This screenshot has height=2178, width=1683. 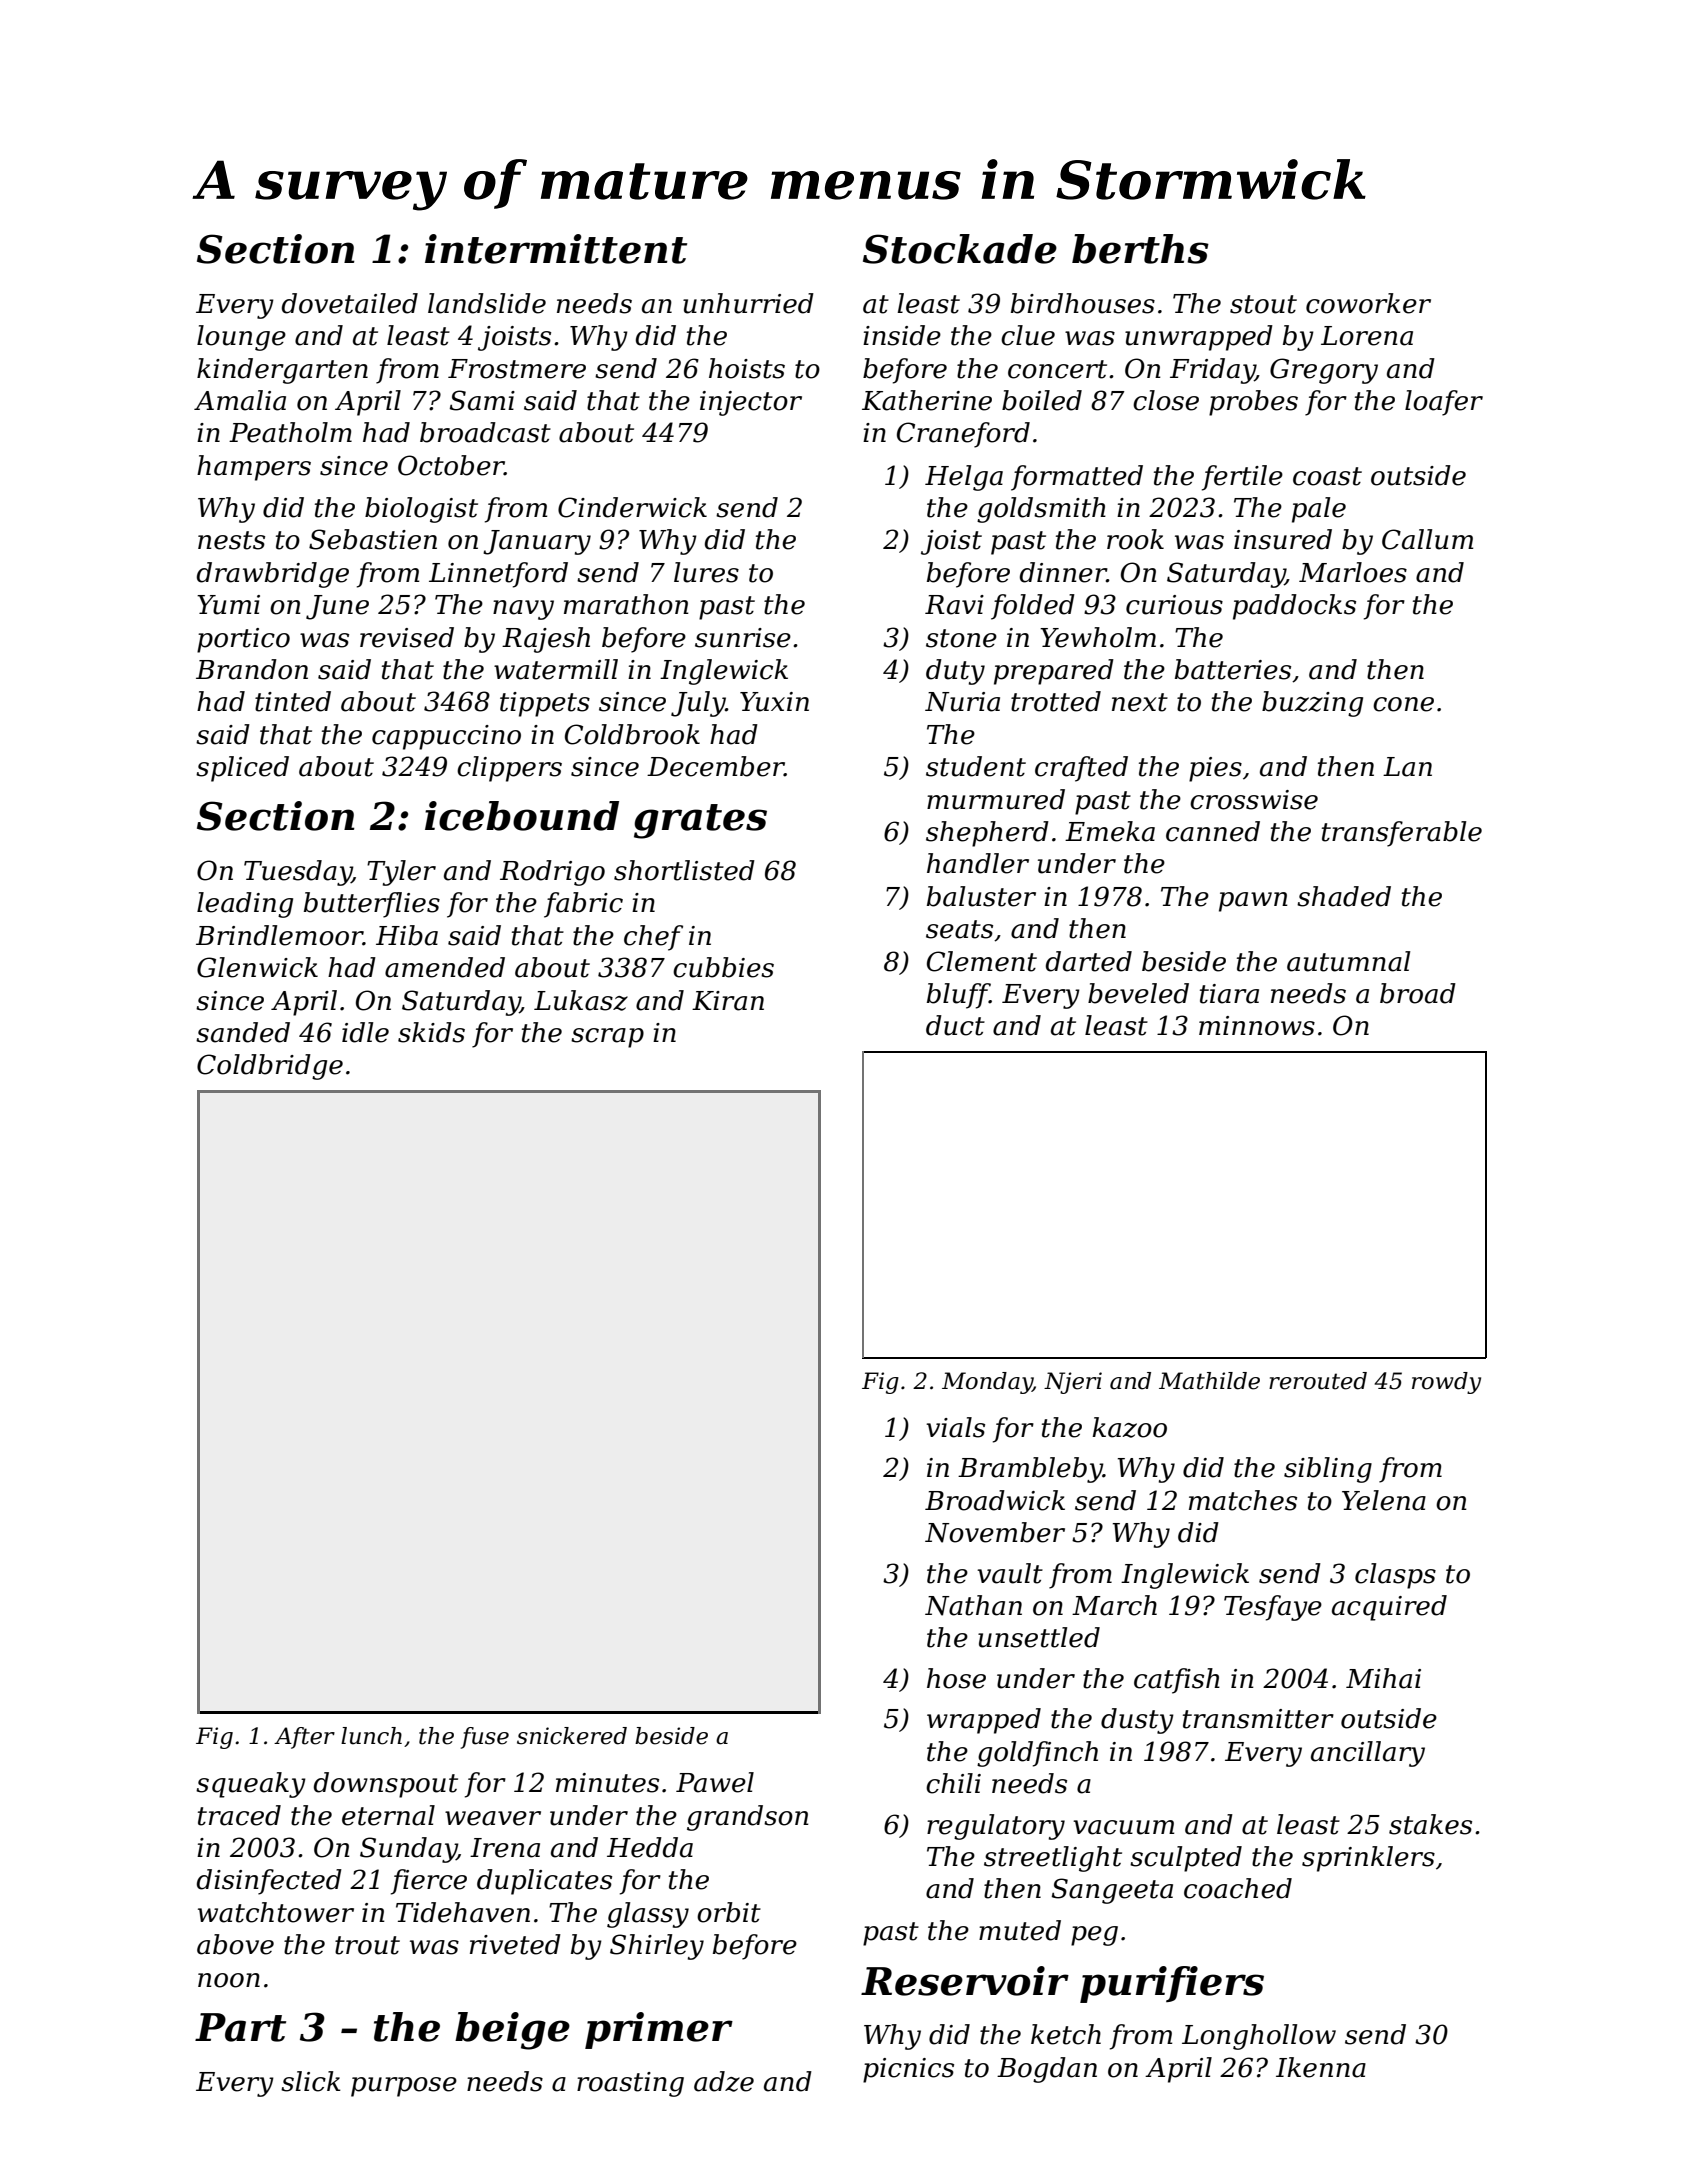 What do you see at coordinates (1403, 704) in the screenshot?
I see `cone` at bounding box center [1403, 704].
